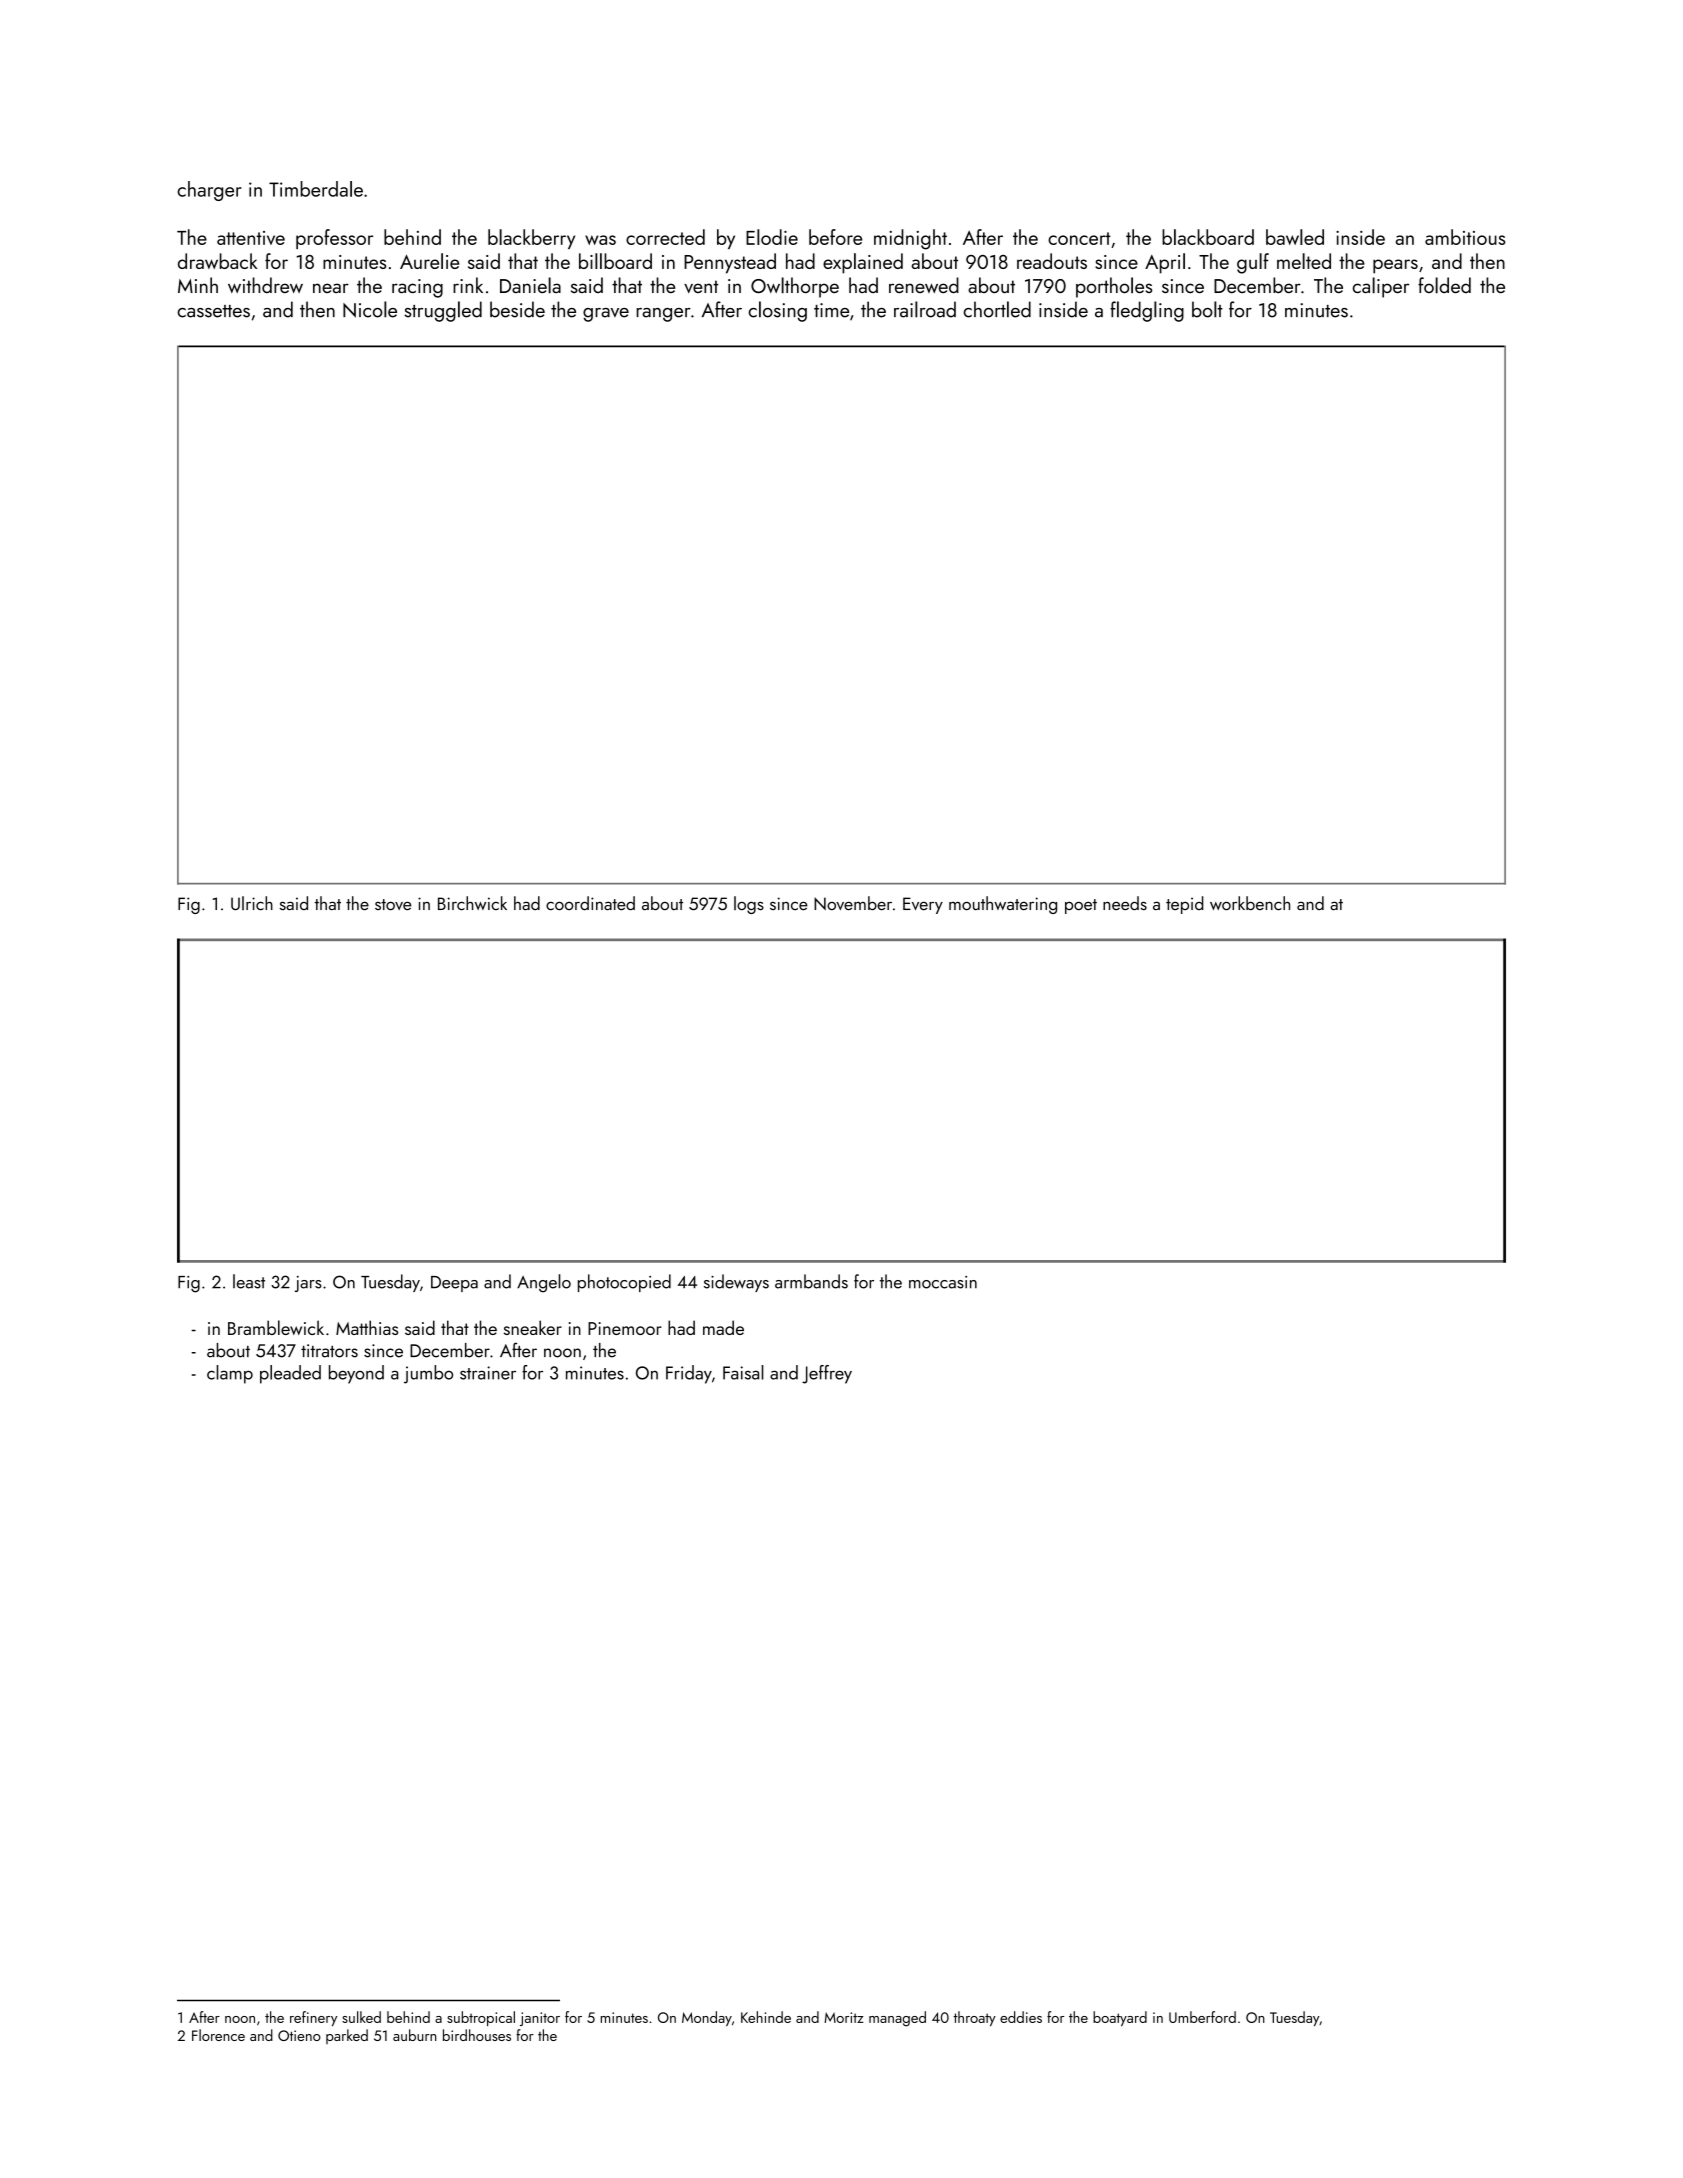 This screenshot has width=1683, height=2178. Describe the element at coordinates (414, 2035) in the screenshot. I see `auburn` at that location.
